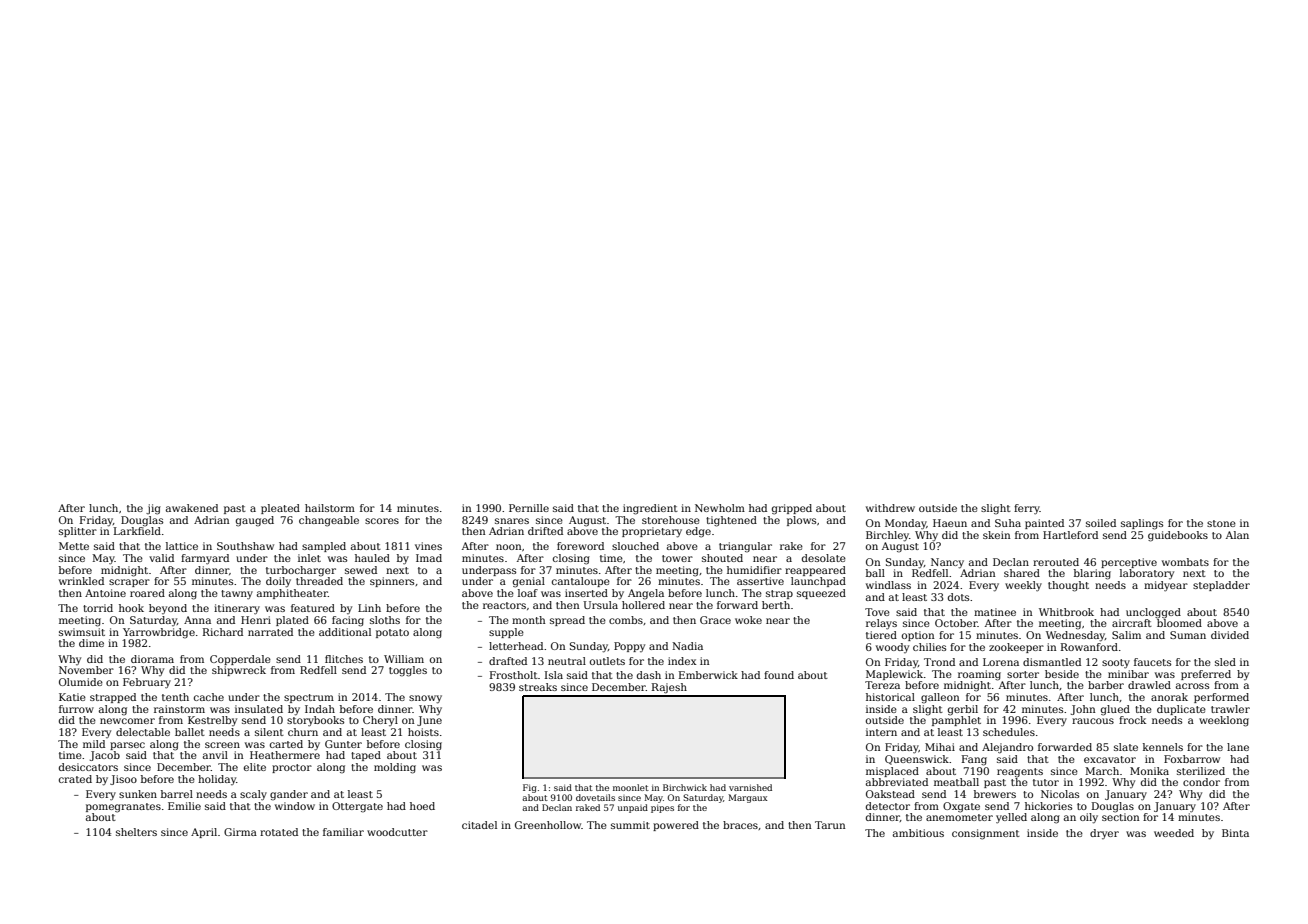 Image resolution: width=1308 pixels, height=924 pixels. I want to click on Birchwick, so click(685, 787).
